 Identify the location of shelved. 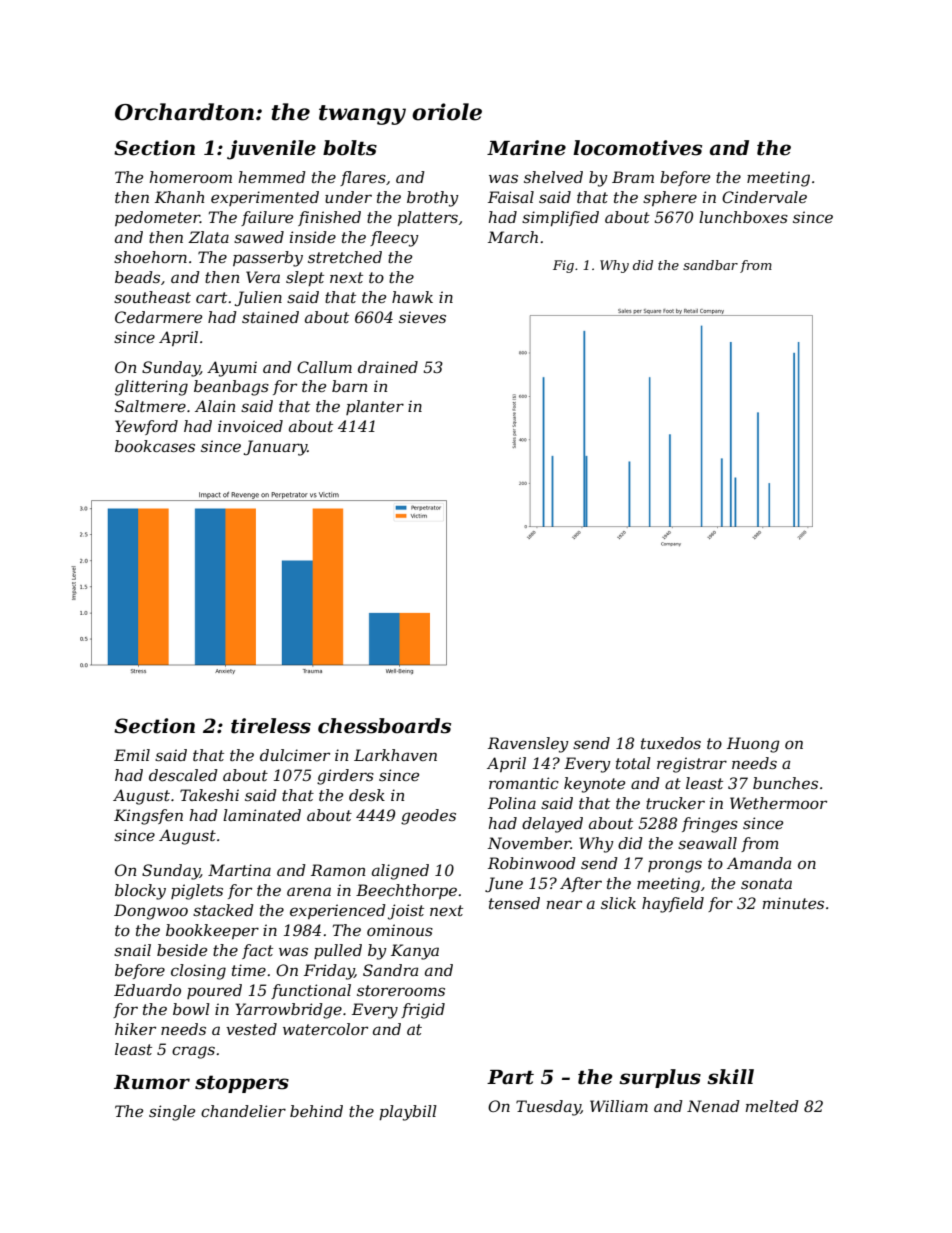
(553, 177).
